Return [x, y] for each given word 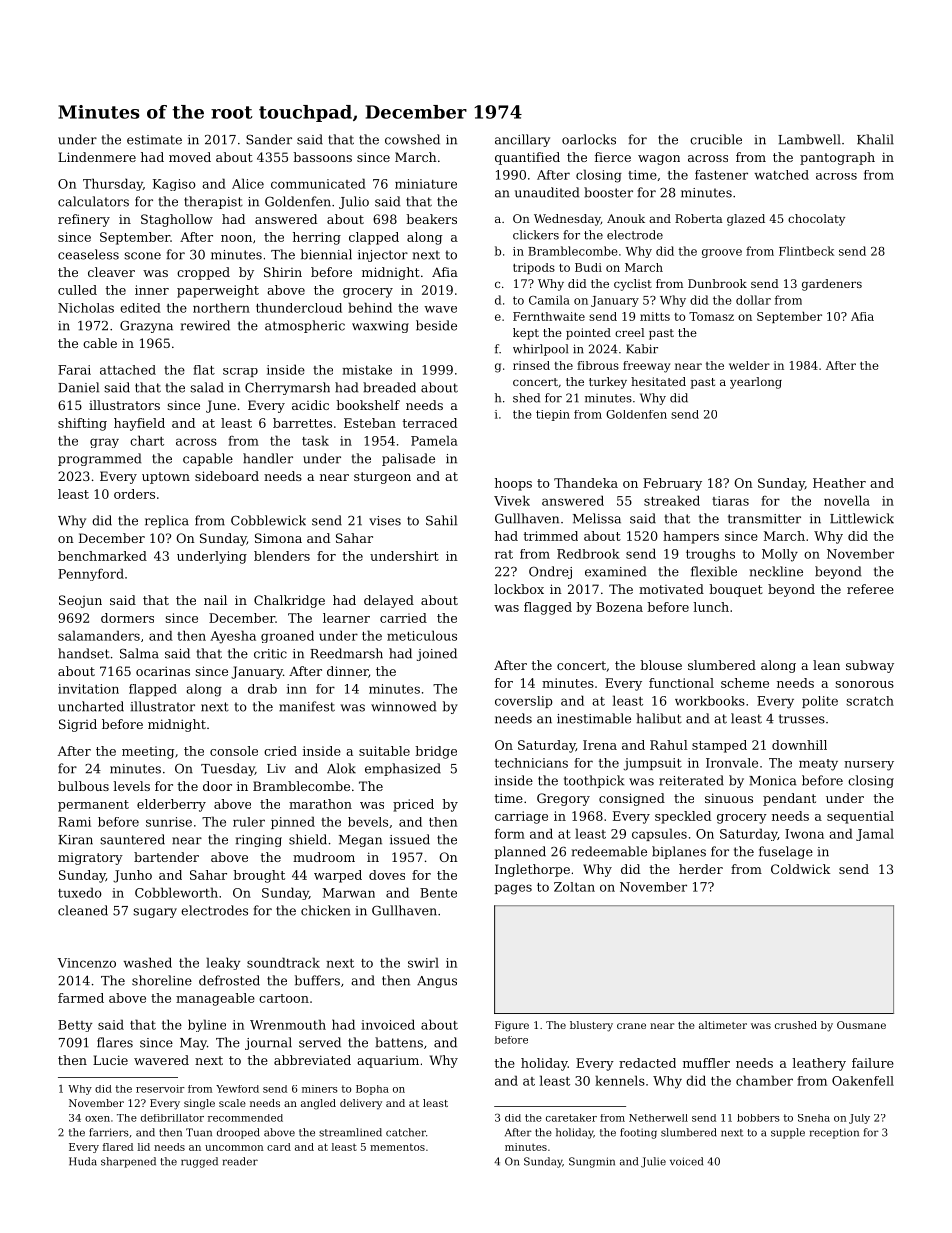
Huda [83, 1161]
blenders [282, 556]
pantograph [837, 158]
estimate [154, 140]
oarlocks [589, 139]
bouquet [736, 590]
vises [385, 521]
